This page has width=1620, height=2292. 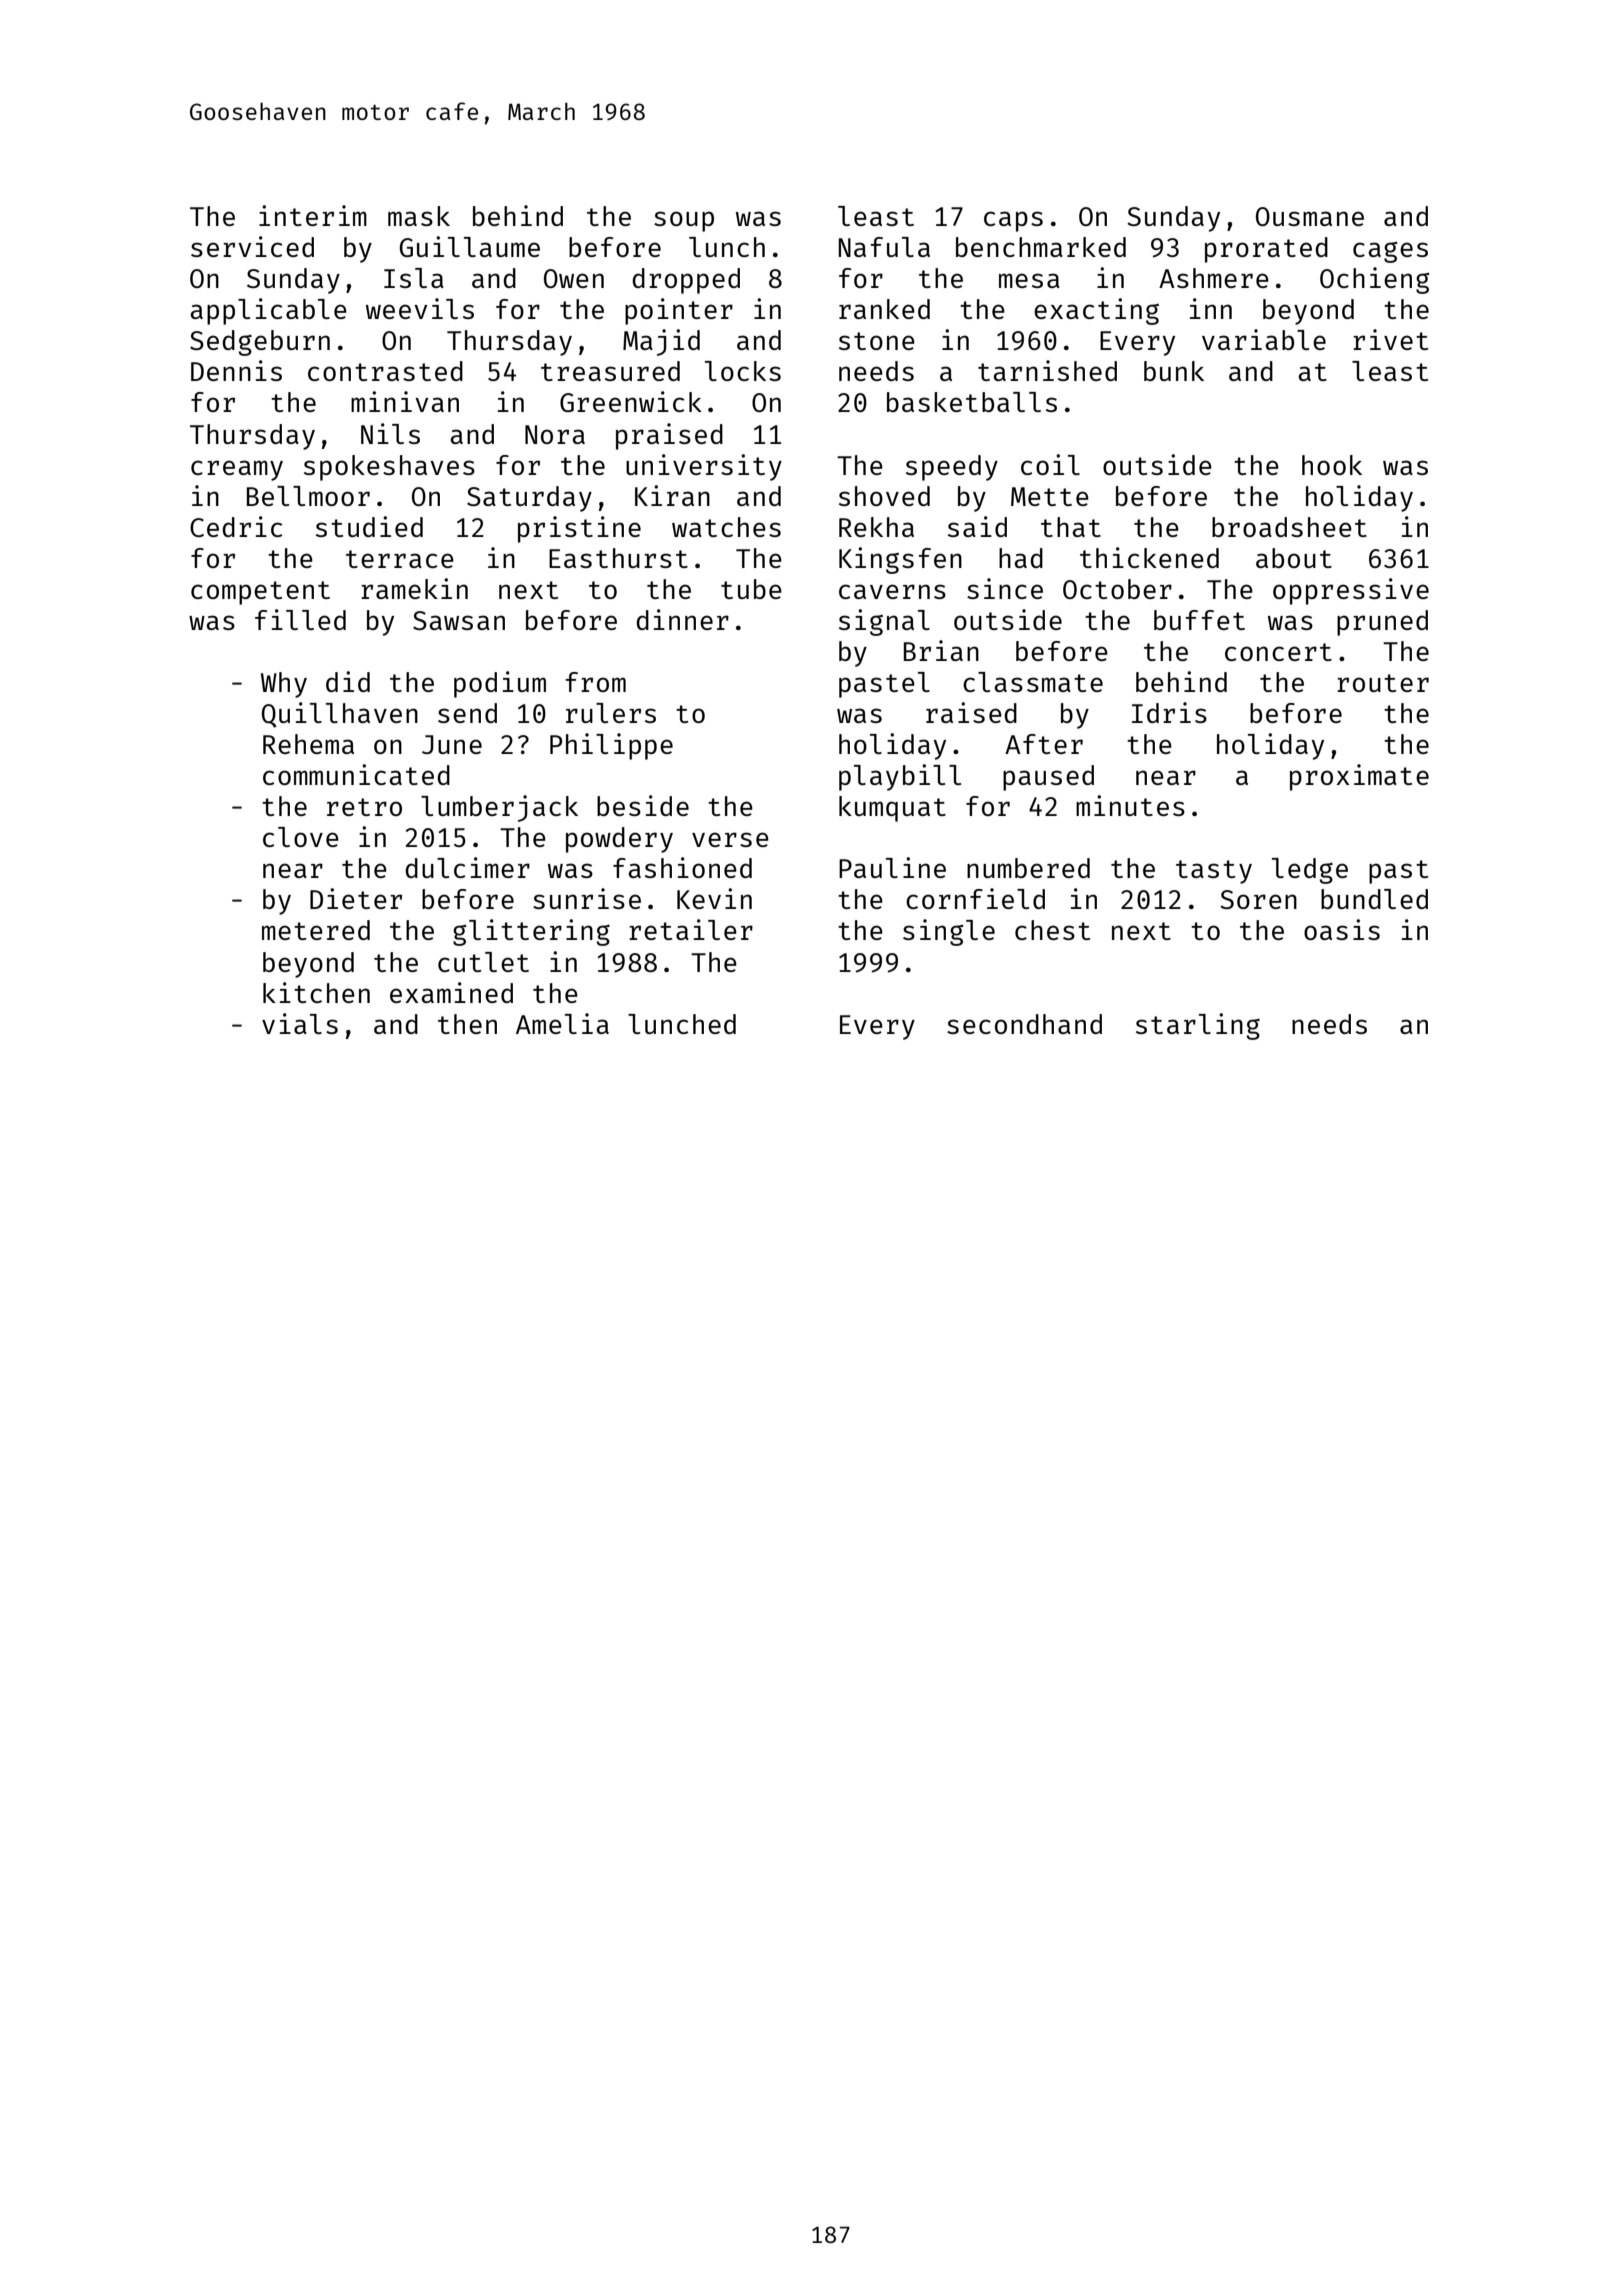 What do you see at coordinates (562, 1023) in the page?
I see `Amelia` at bounding box center [562, 1023].
